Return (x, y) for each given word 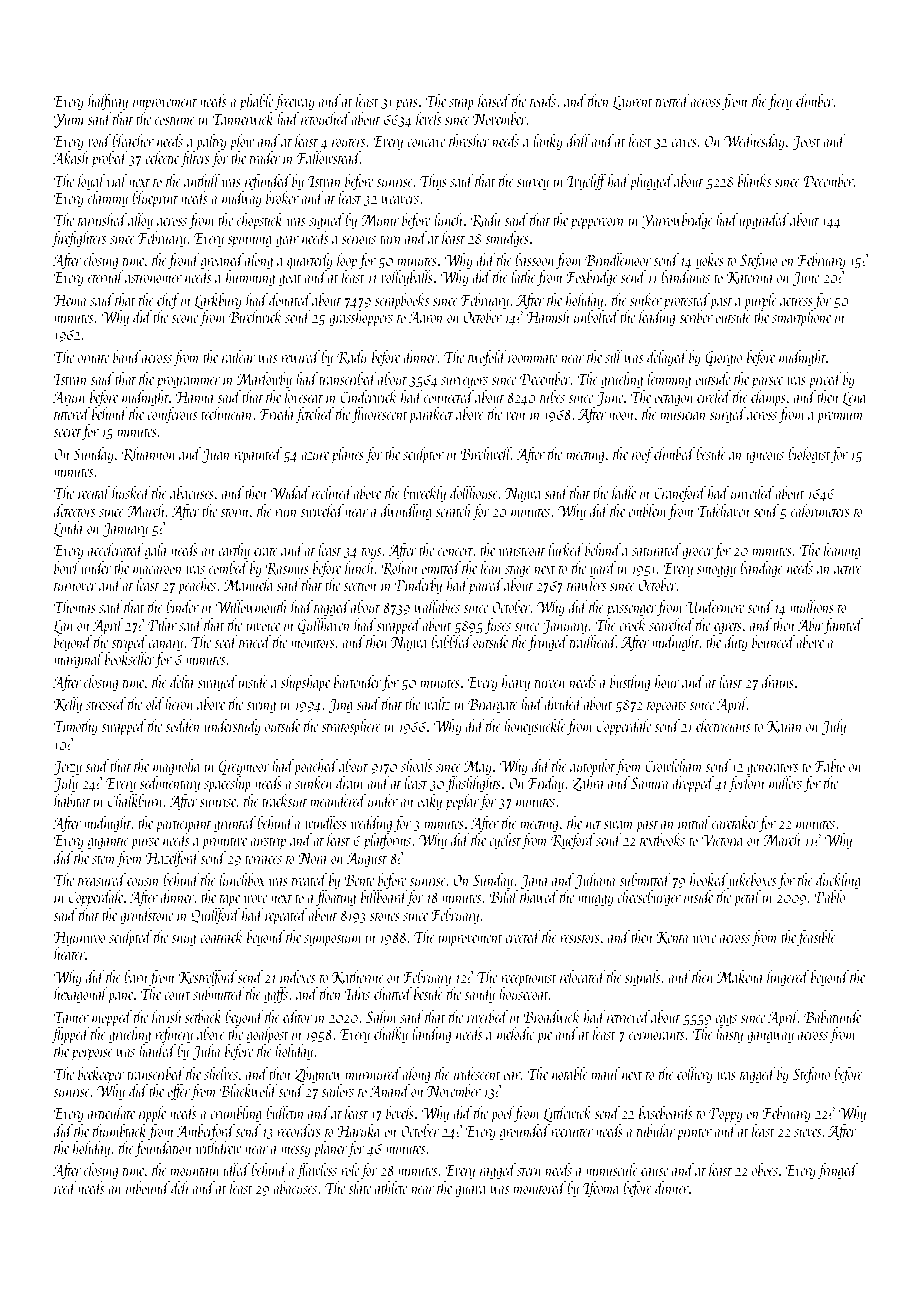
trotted (673, 100)
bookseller (130, 658)
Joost (806, 142)
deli (180, 1187)
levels (428, 118)
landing (431, 1035)
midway (242, 199)
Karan (784, 727)
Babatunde (832, 1016)
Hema (70, 300)
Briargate (493, 705)
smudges (507, 239)
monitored (540, 1187)
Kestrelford (208, 978)
